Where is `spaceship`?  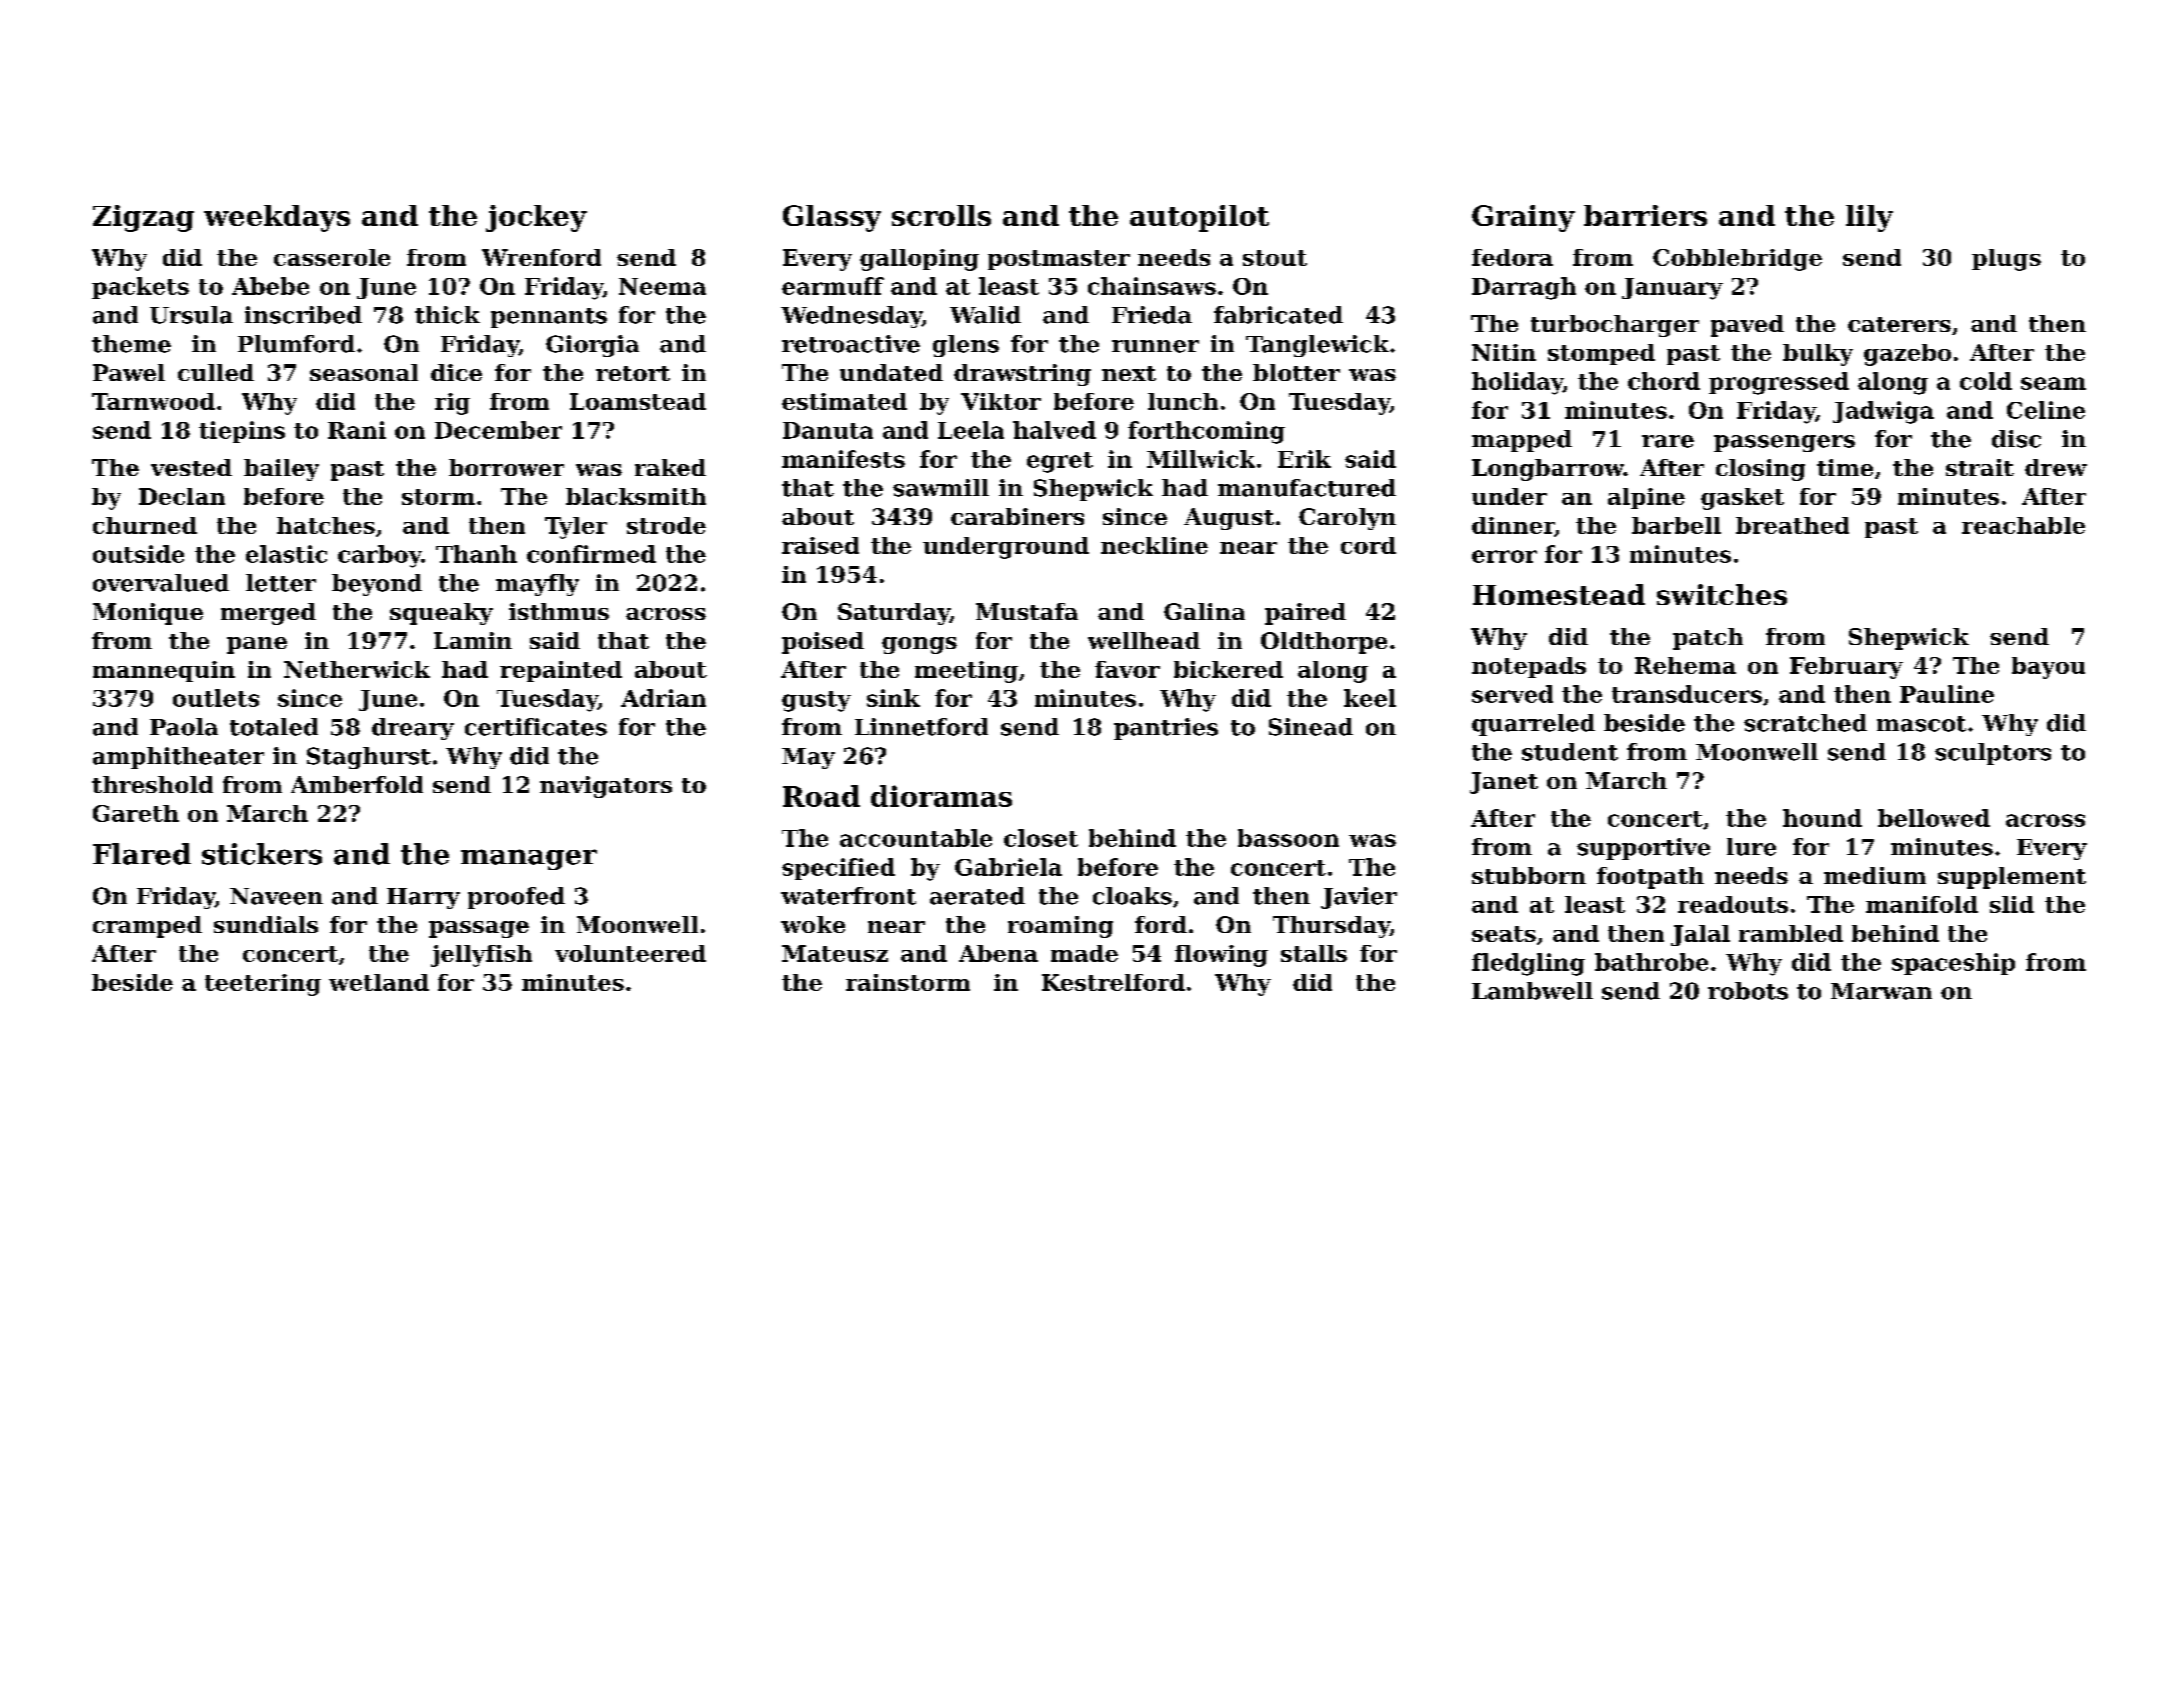
spaceship is located at coordinates (1953, 964).
